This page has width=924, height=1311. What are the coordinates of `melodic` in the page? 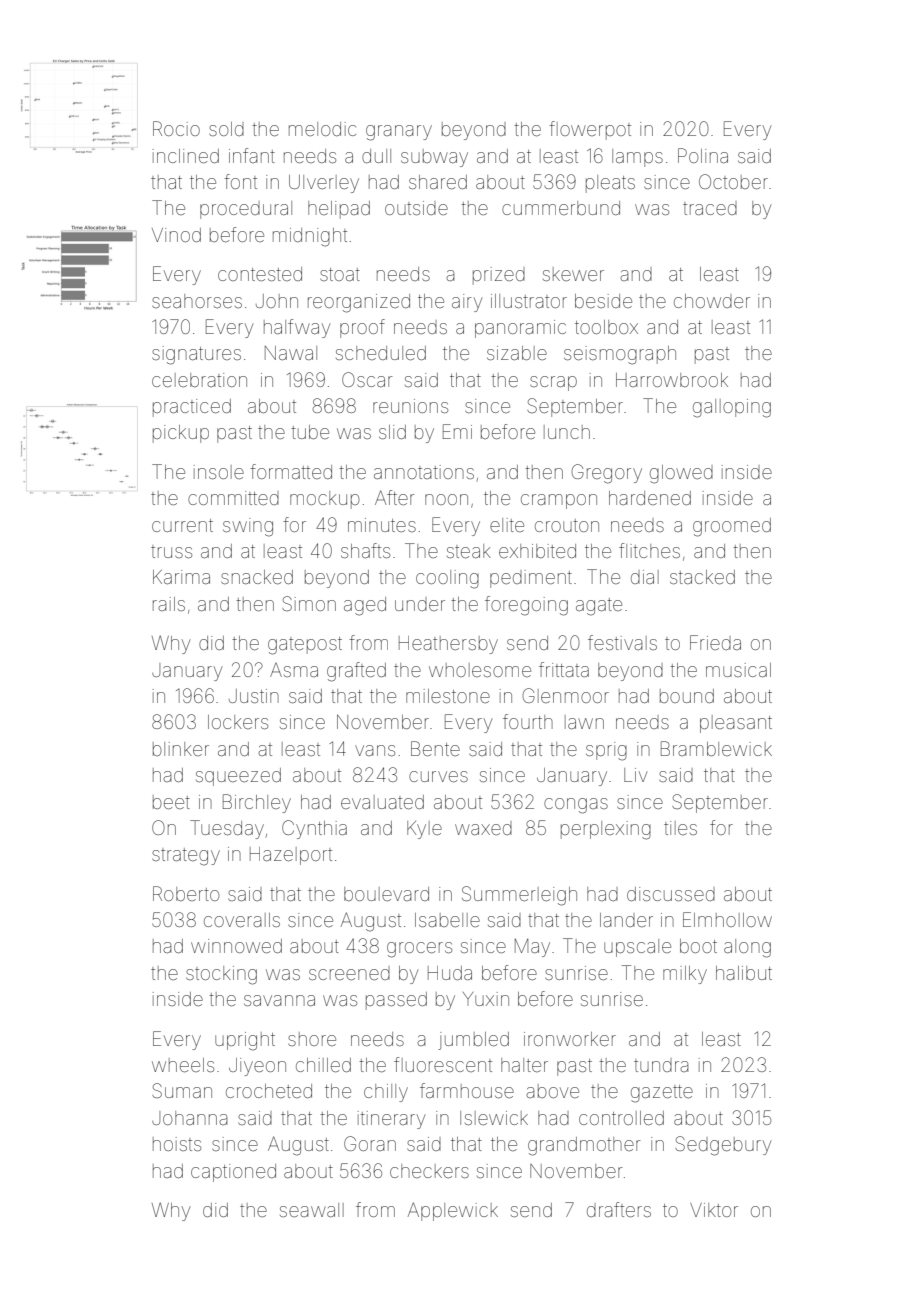 It's located at (322, 129).
